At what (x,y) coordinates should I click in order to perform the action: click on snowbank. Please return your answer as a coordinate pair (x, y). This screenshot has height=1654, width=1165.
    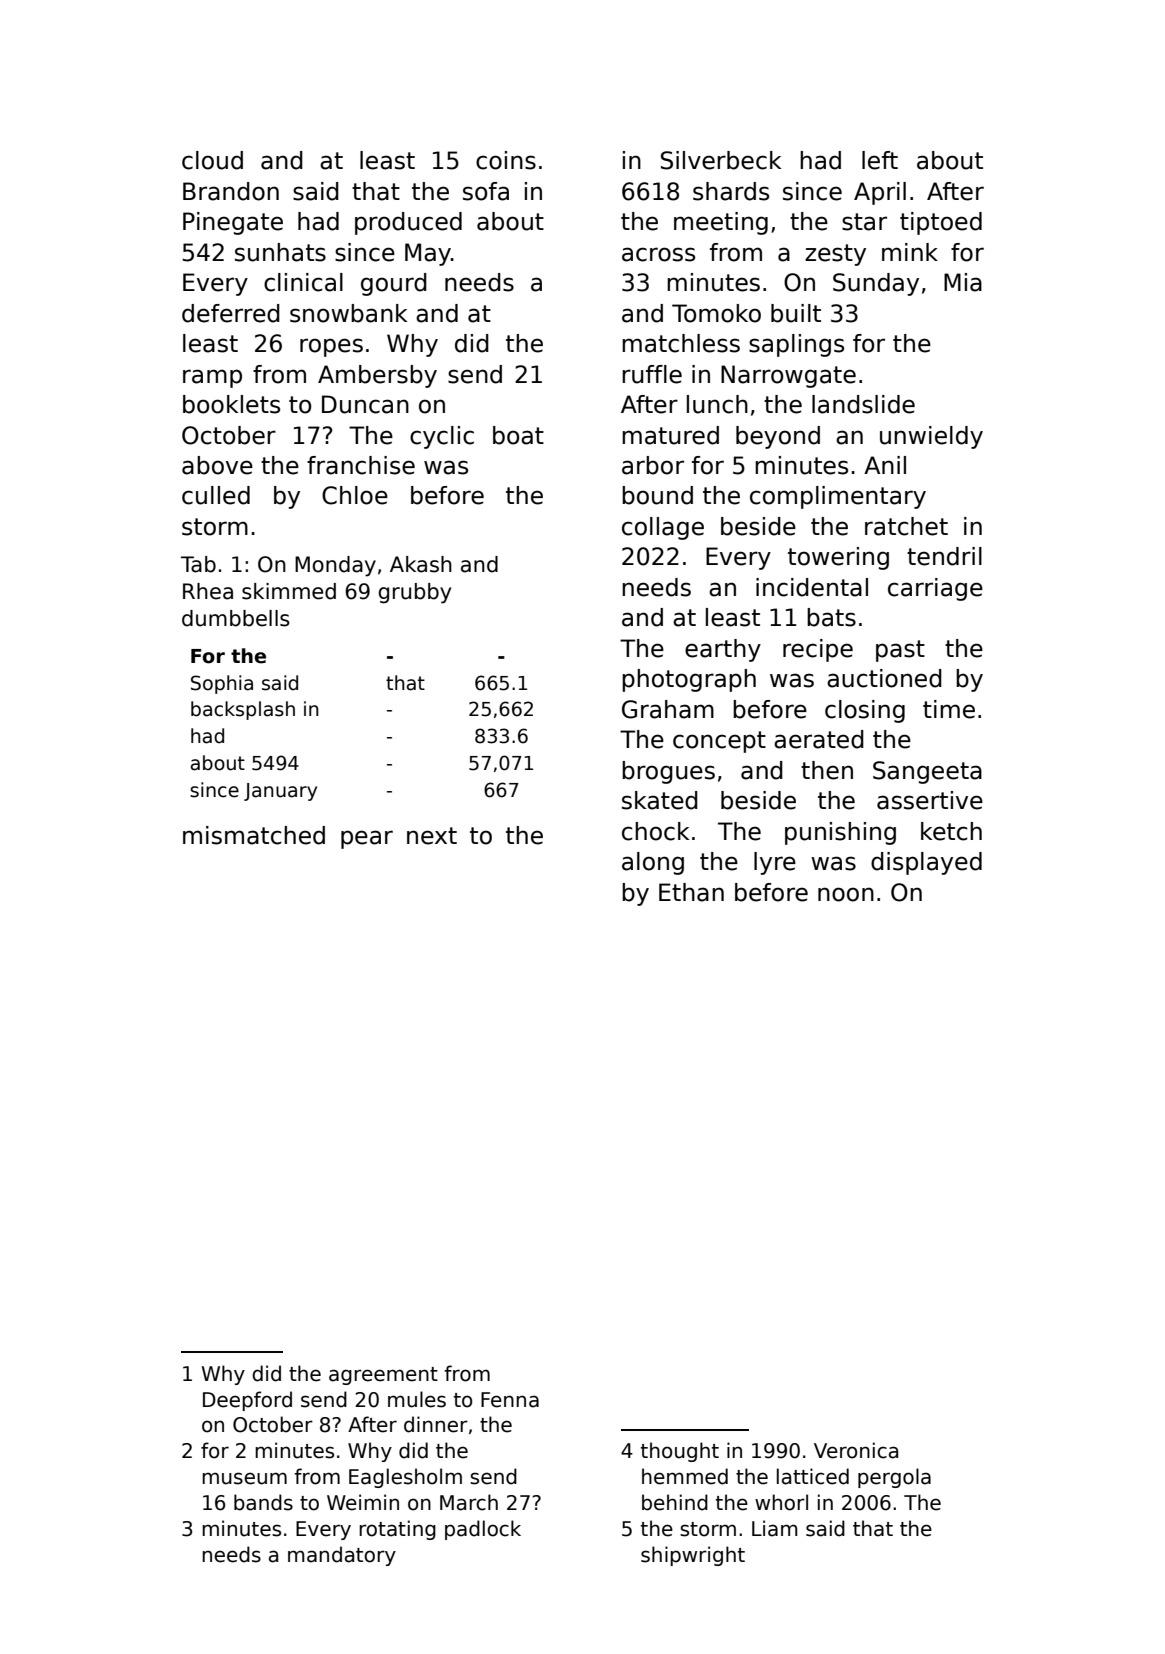
    Looking at the image, I should click on (348, 313).
